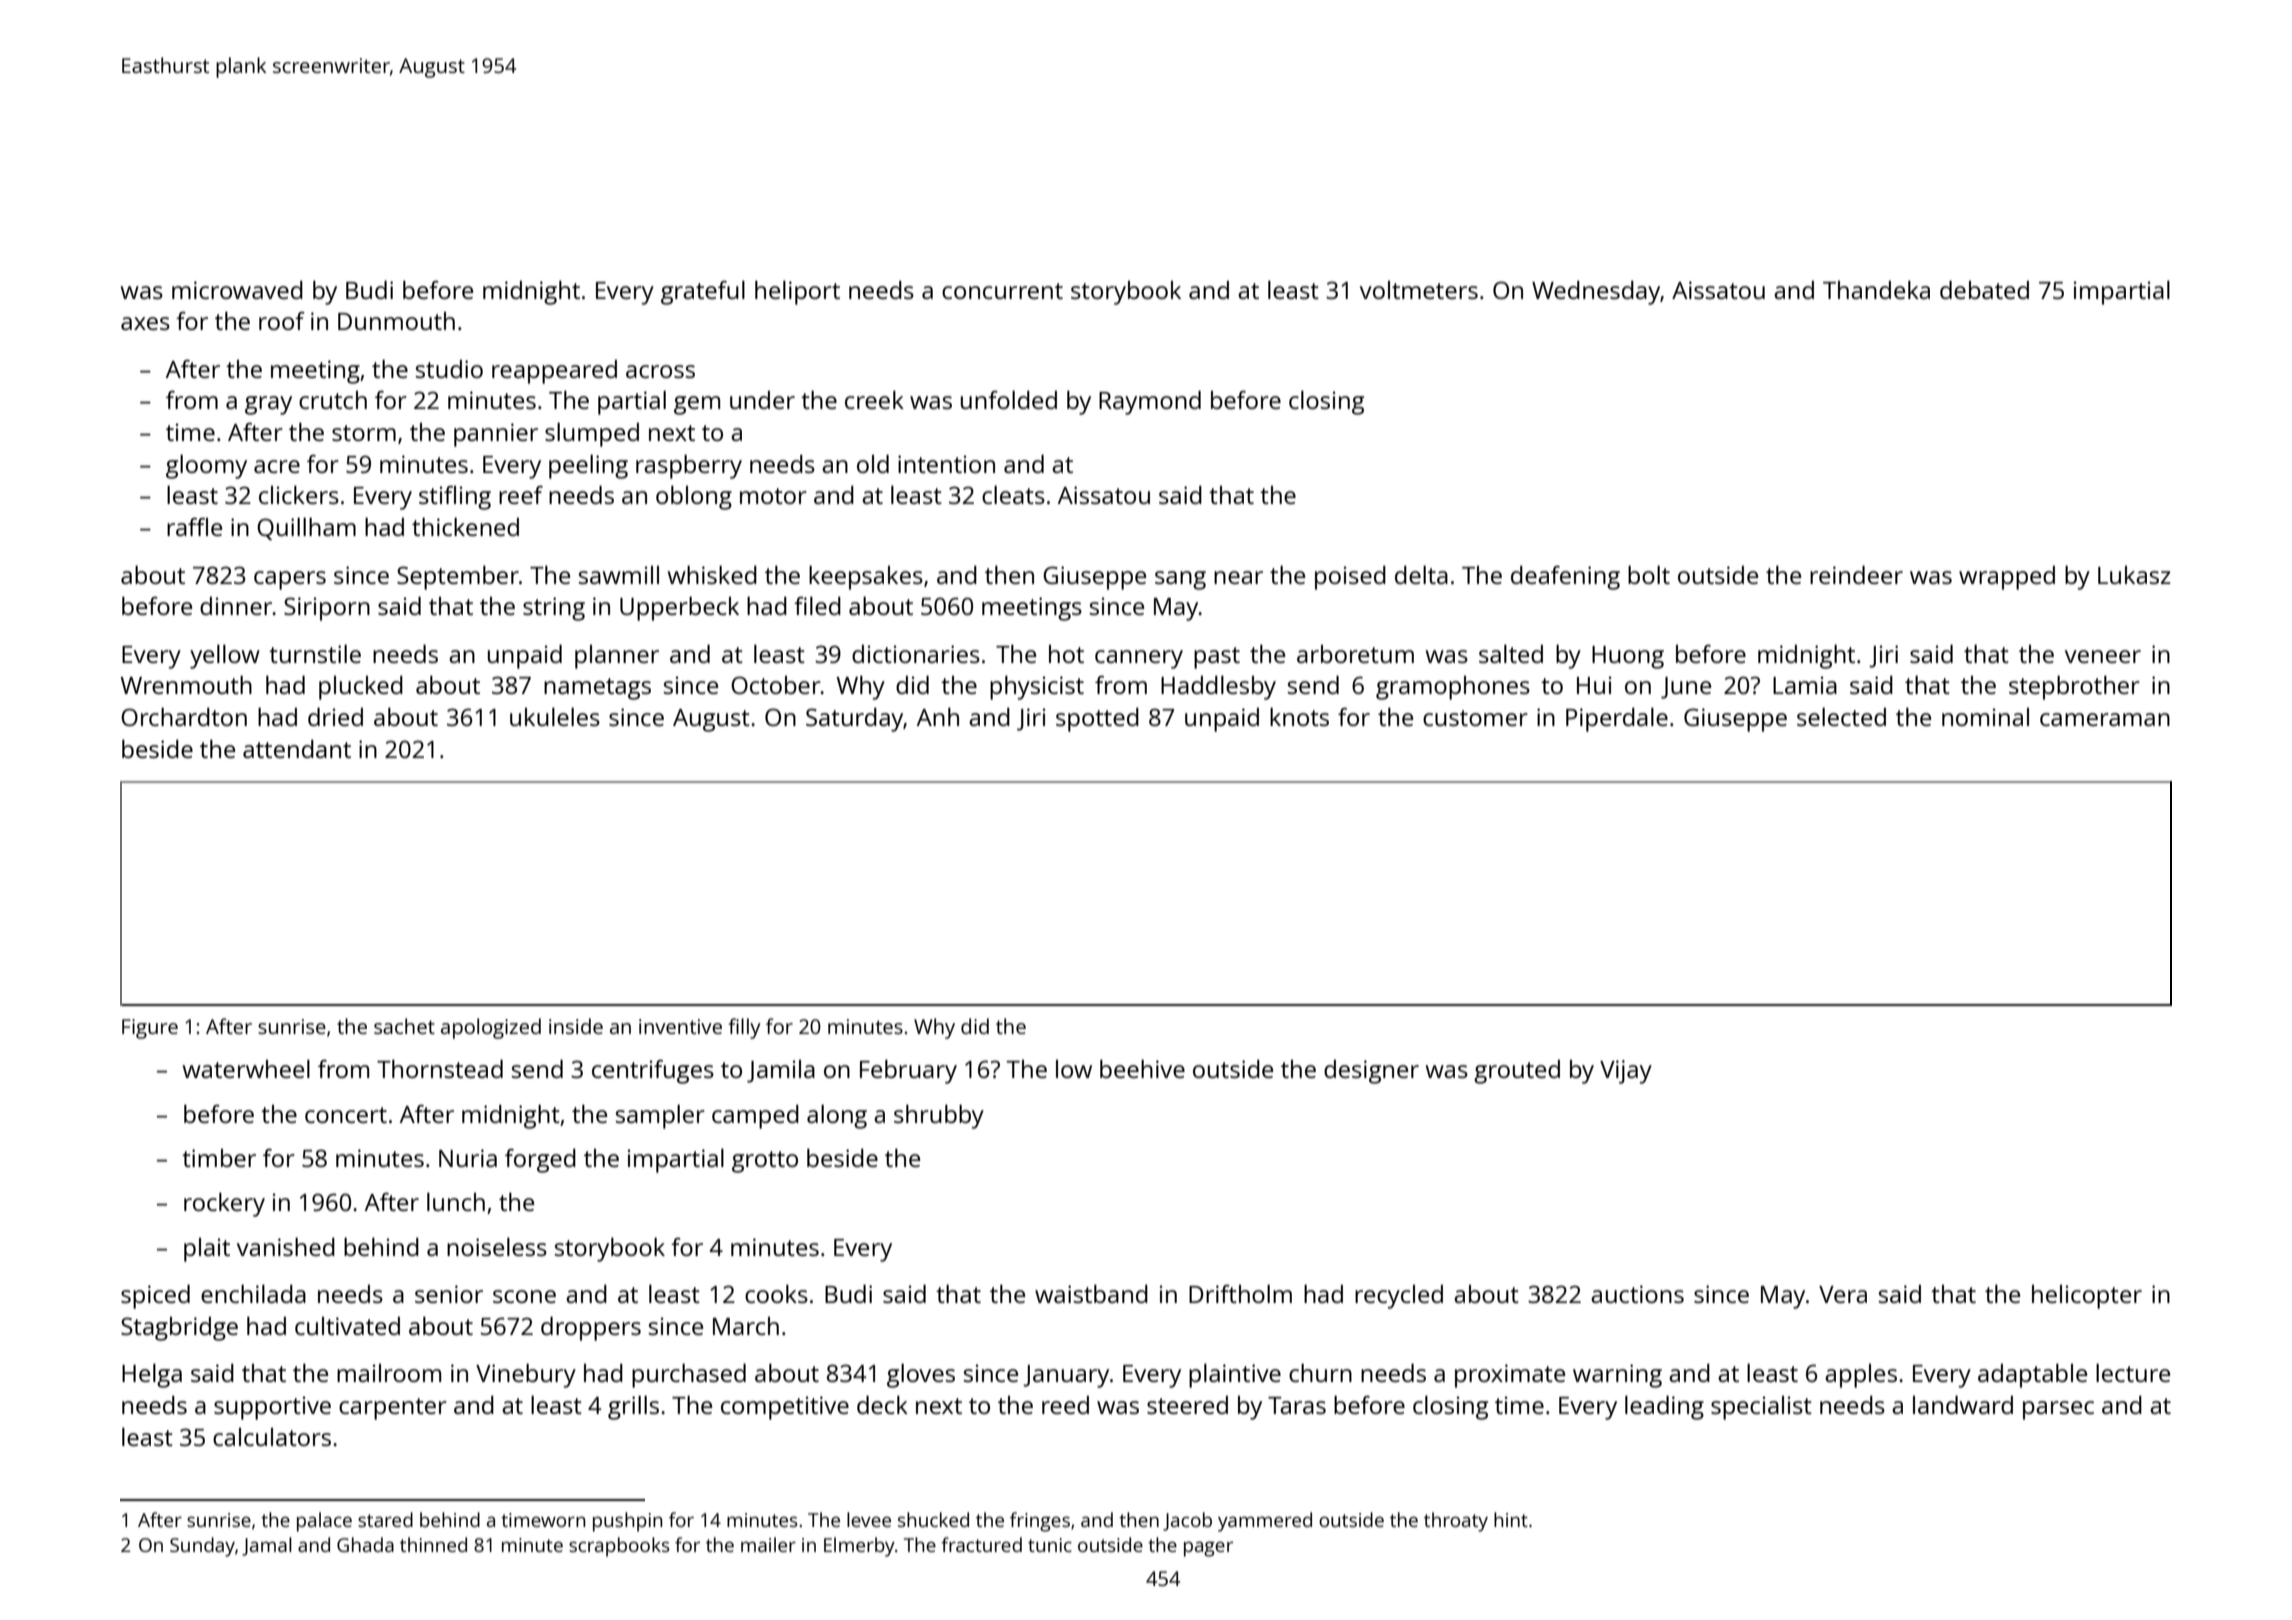  Describe the element at coordinates (1142, 1068) in the screenshot. I see `beehive` at that location.
